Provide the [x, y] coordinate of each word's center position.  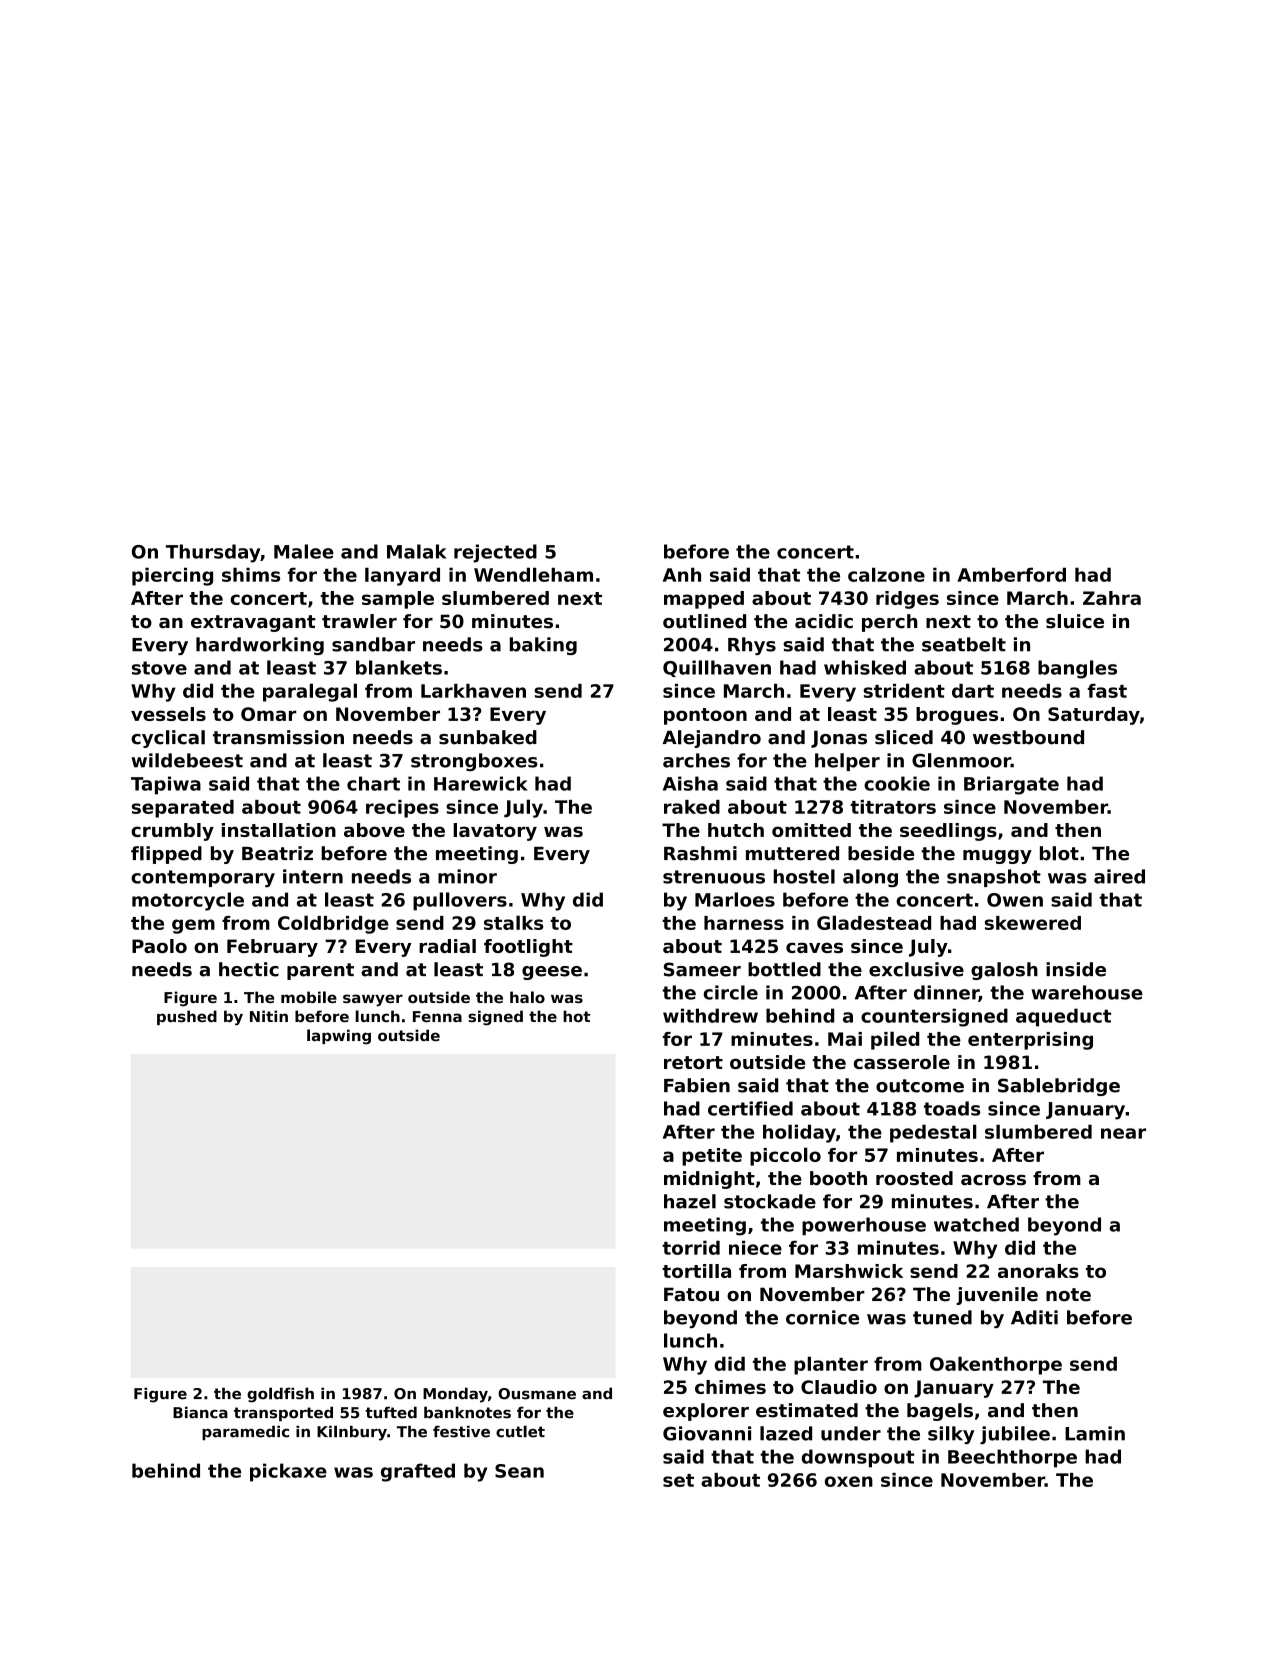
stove [159, 668]
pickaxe [288, 1472]
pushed [187, 1017]
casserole [901, 1062]
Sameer [702, 969]
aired [1119, 876]
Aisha [690, 783]
